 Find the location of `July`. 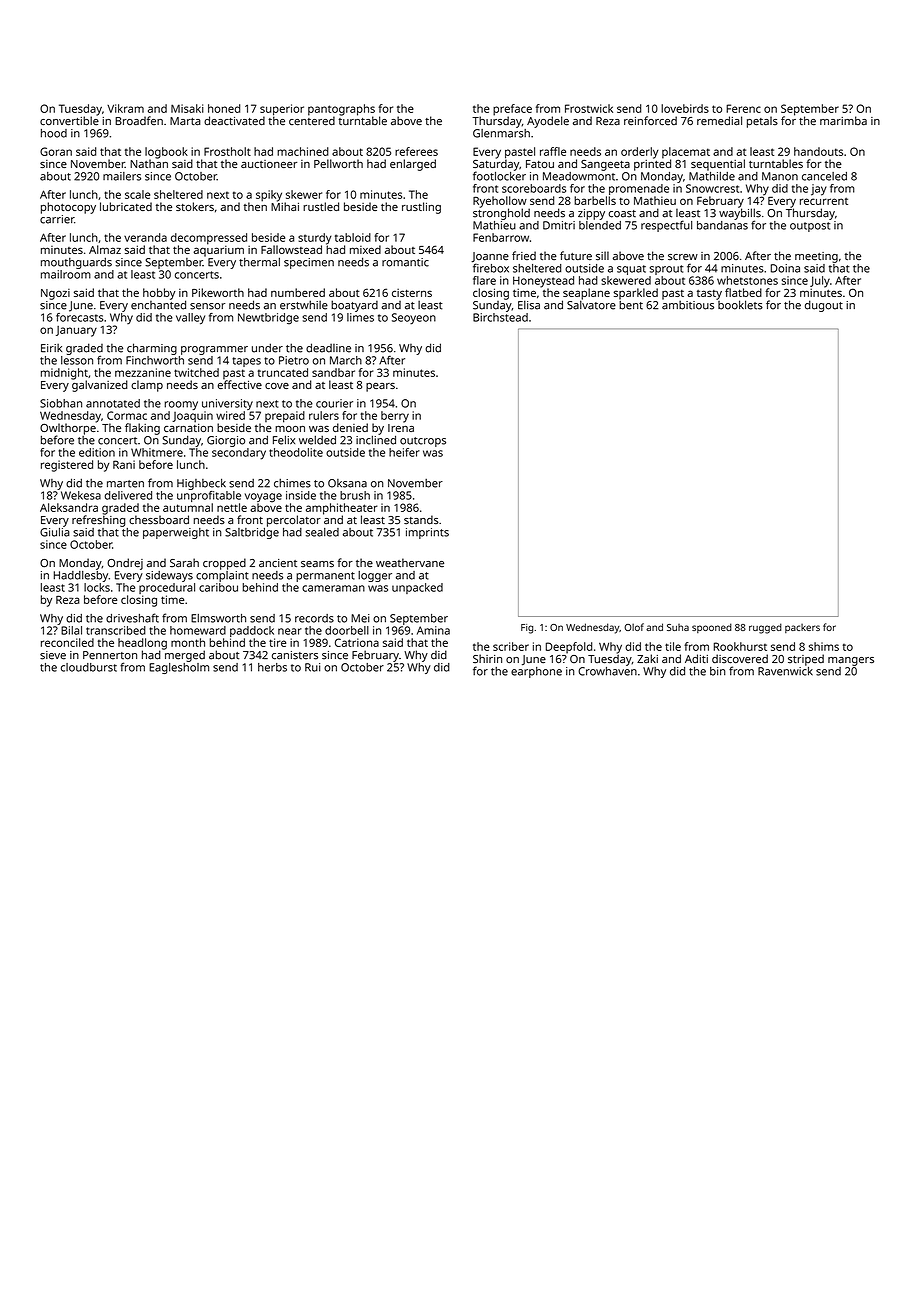

July is located at coordinates (820, 282).
